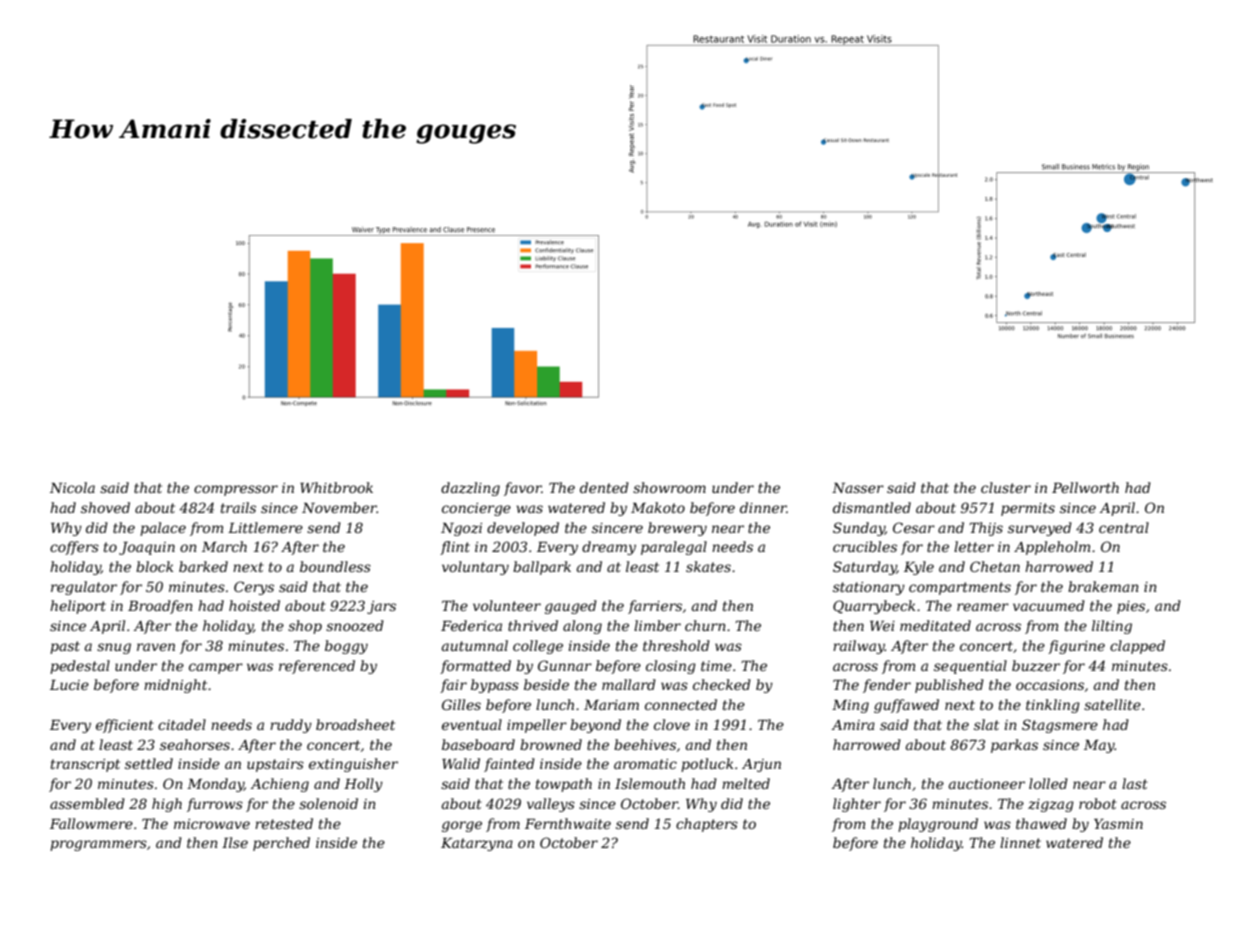 The height and width of the image is (952, 1233). What do you see at coordinates (281, 844) in the image?
I see `perched` at bounding box center [281, 844].
